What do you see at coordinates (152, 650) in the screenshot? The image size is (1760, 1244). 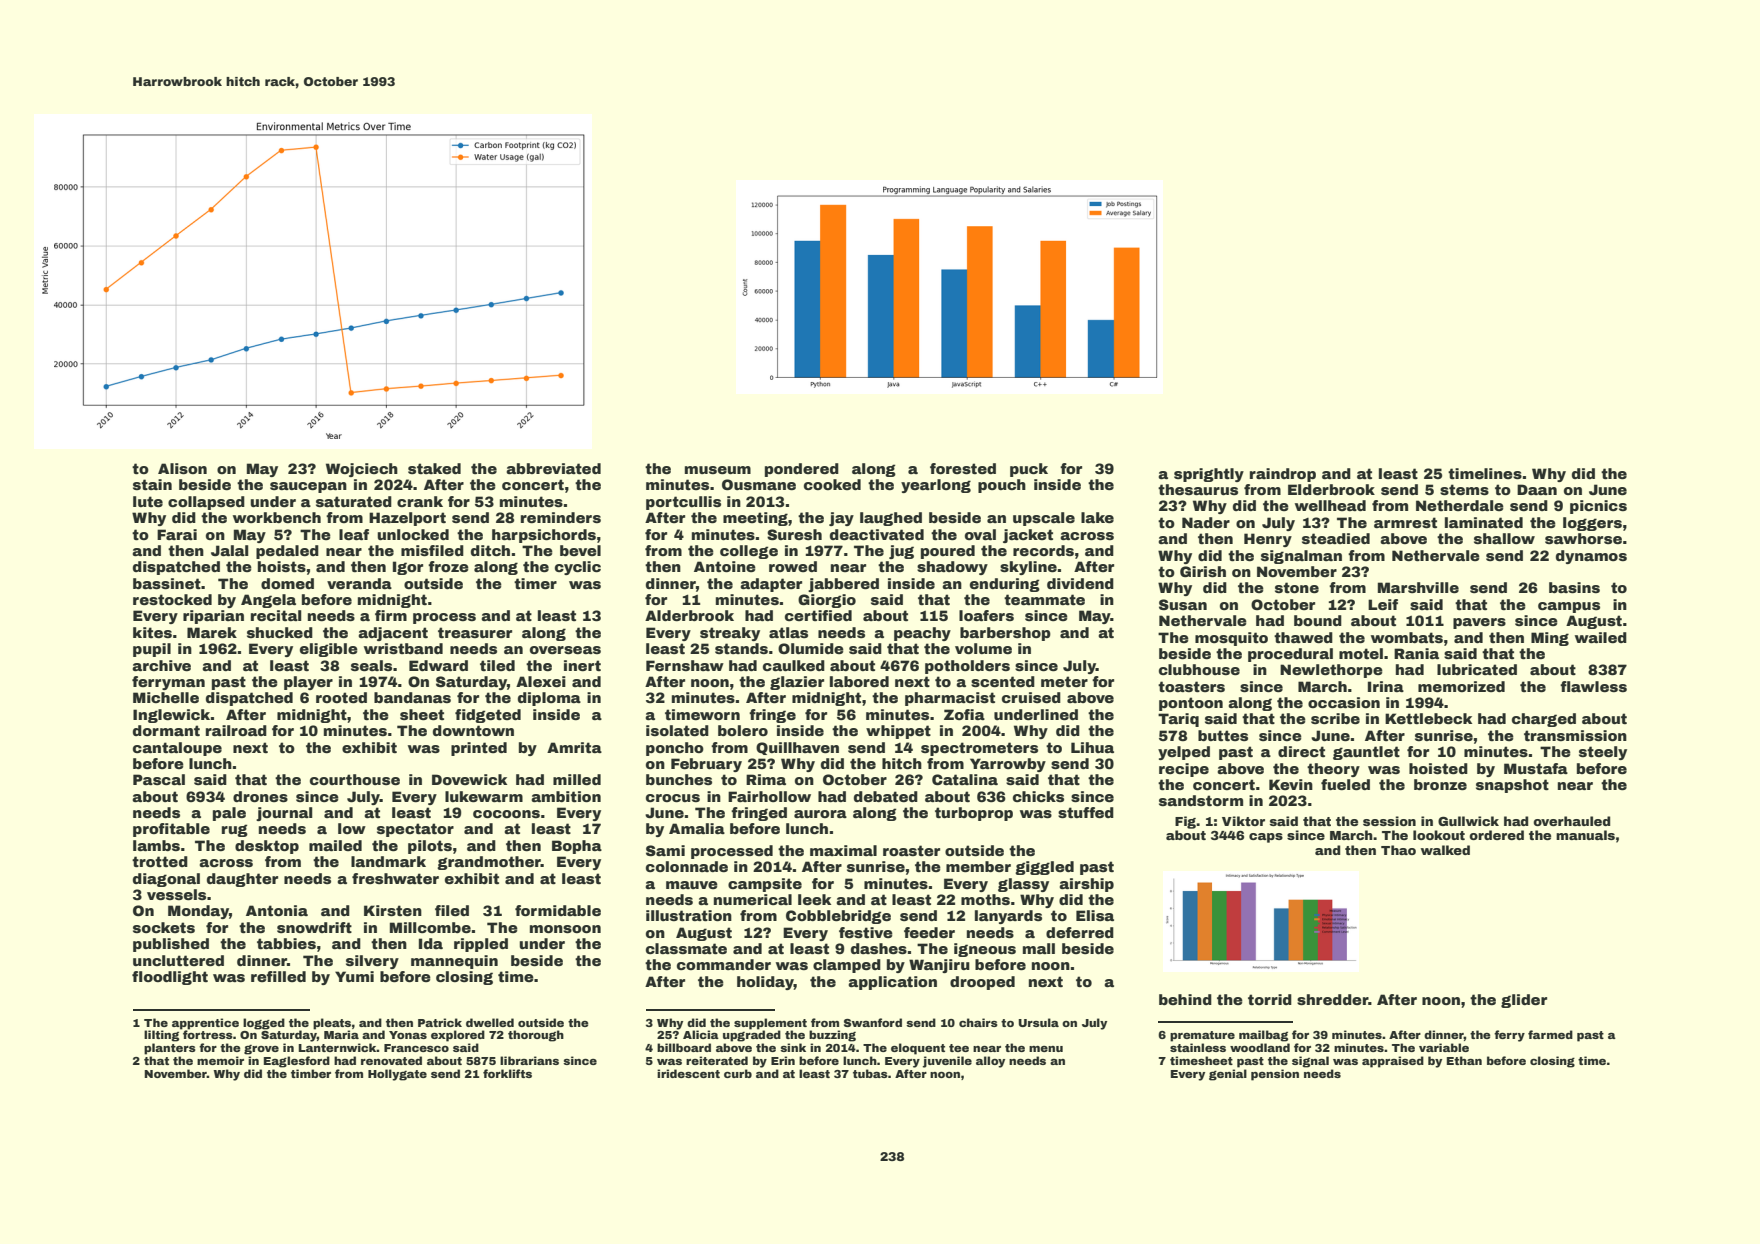 I see `pupil` at bounding box center [152, 650].
